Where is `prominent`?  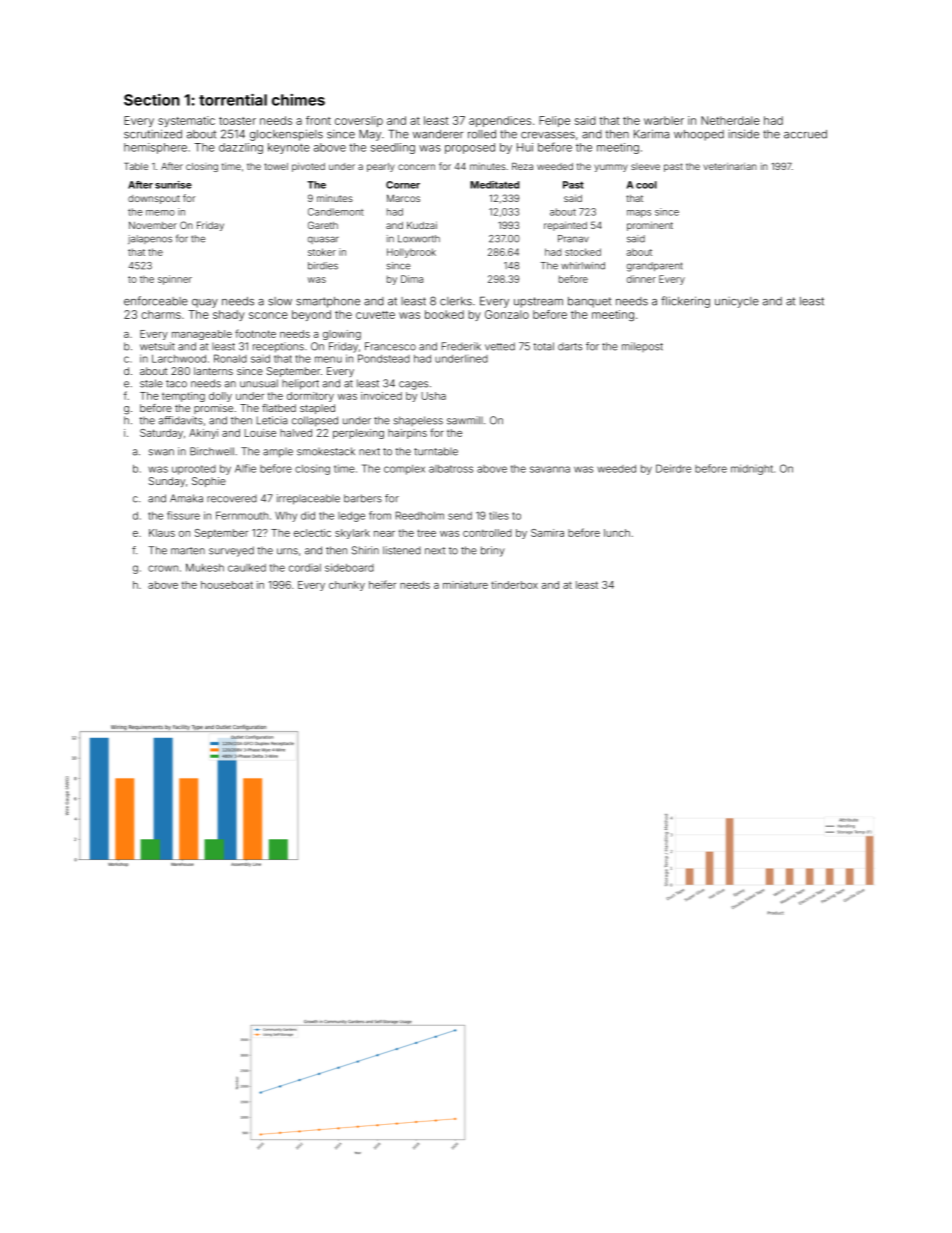 prominent is located at coordinates (650, 226).
